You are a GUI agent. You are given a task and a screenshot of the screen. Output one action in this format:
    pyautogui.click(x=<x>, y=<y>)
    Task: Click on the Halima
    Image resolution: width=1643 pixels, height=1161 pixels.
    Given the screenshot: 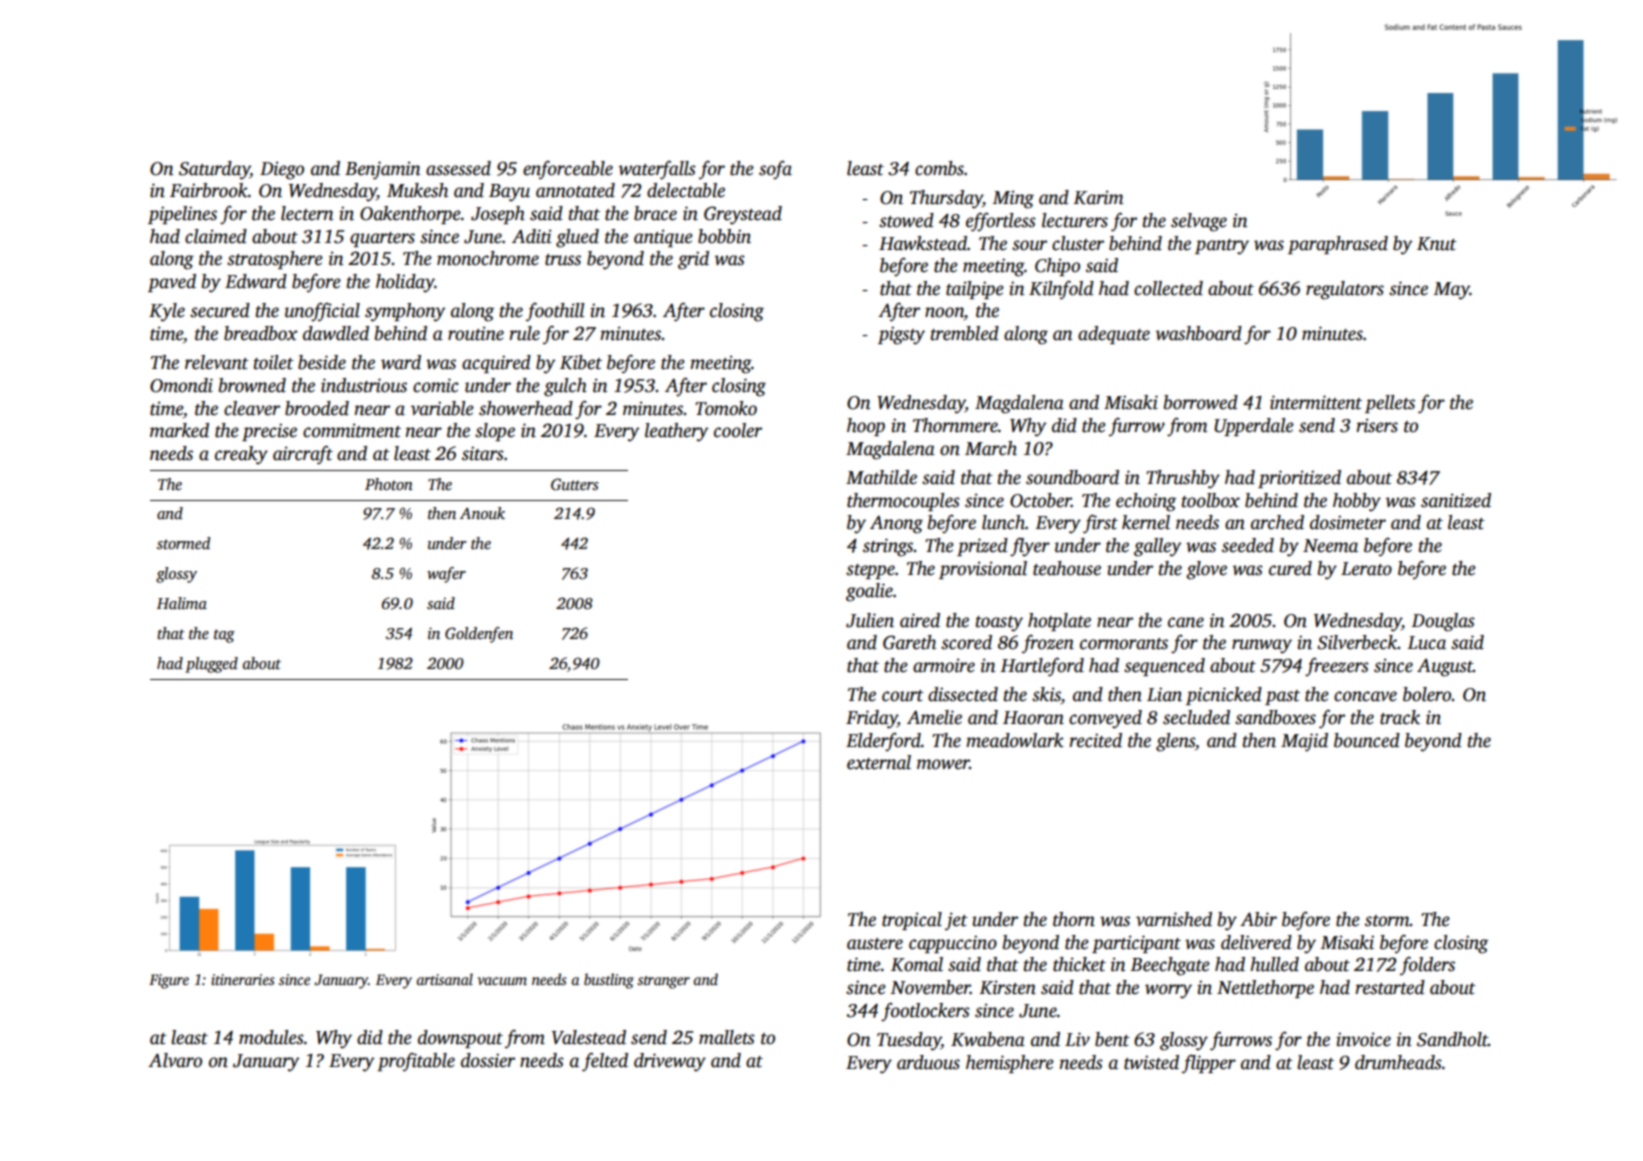 What is the action you would take?
    pyautogui.click(x=182, y=603)
